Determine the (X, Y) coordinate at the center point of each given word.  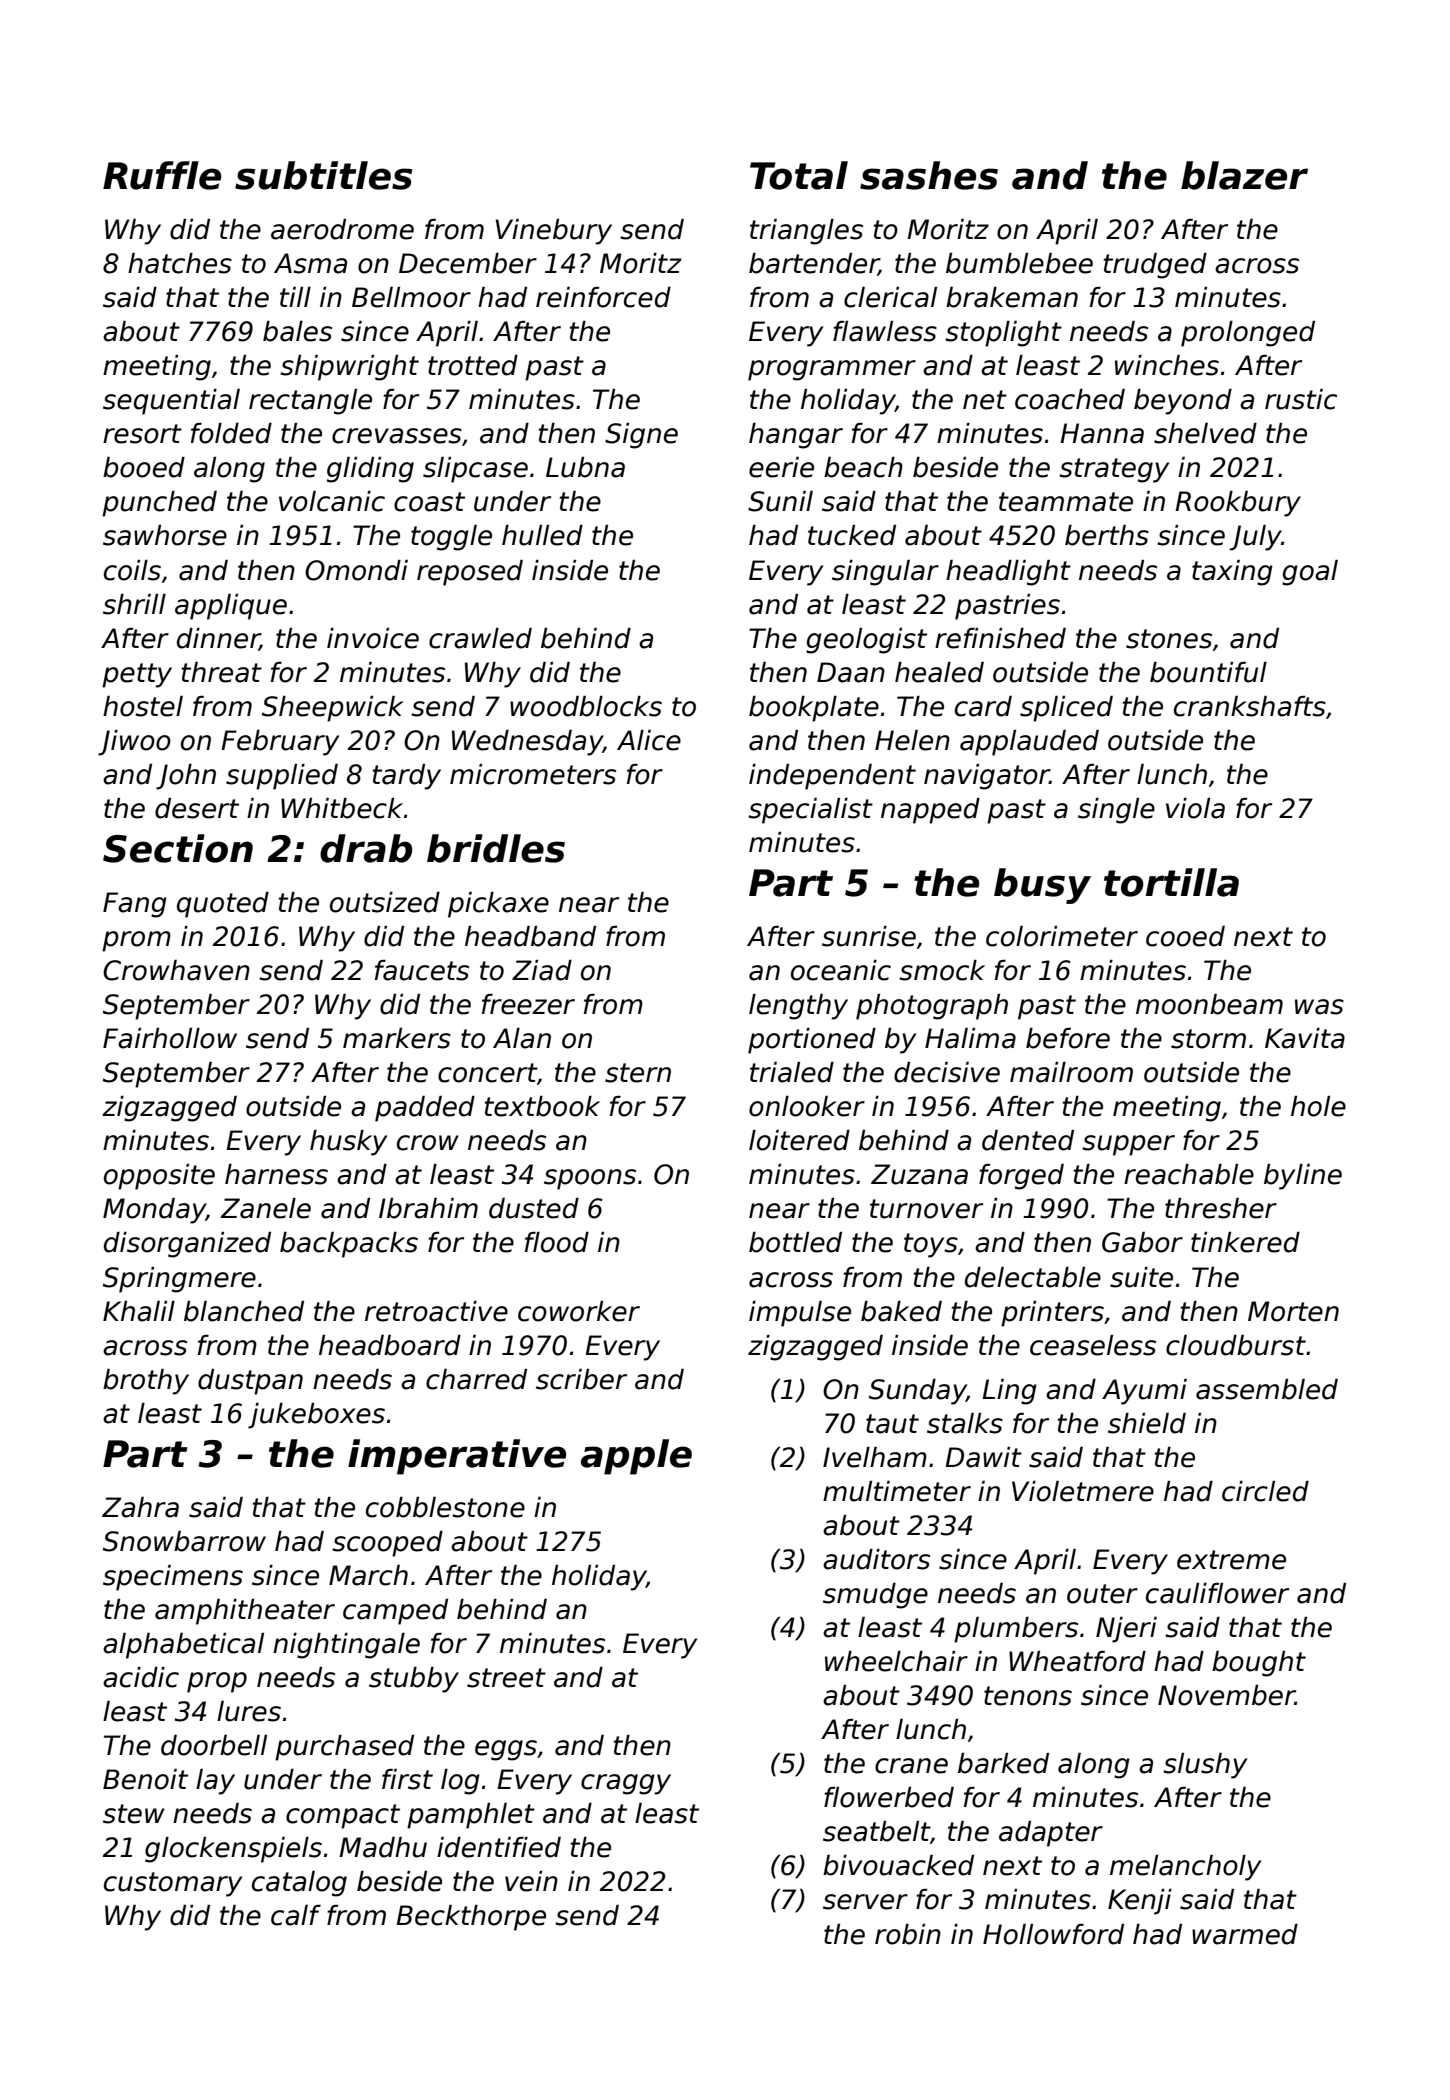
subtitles (323, 175)
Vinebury (554, 232)
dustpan (250, 1382)
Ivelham (875, 1457)
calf (296, 1915)
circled (1265, 1491)
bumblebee (1019, 263)
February (280, 743)
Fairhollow (170, 1038)
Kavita (1305, 1038)
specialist (810, 811)
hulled (542, 535)
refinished (1000, 638)
